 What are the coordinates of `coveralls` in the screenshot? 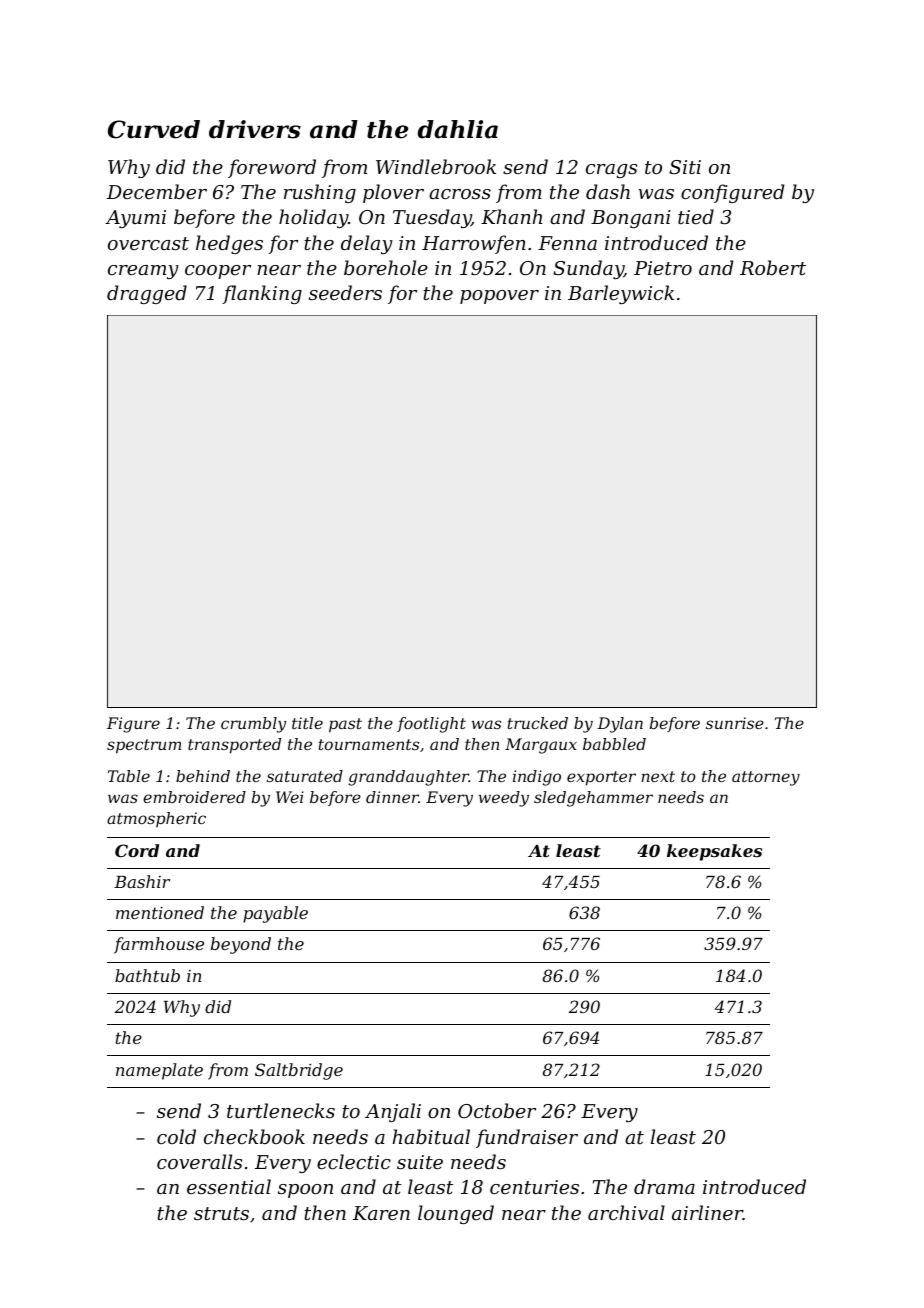 It's located at (199, 1161).
